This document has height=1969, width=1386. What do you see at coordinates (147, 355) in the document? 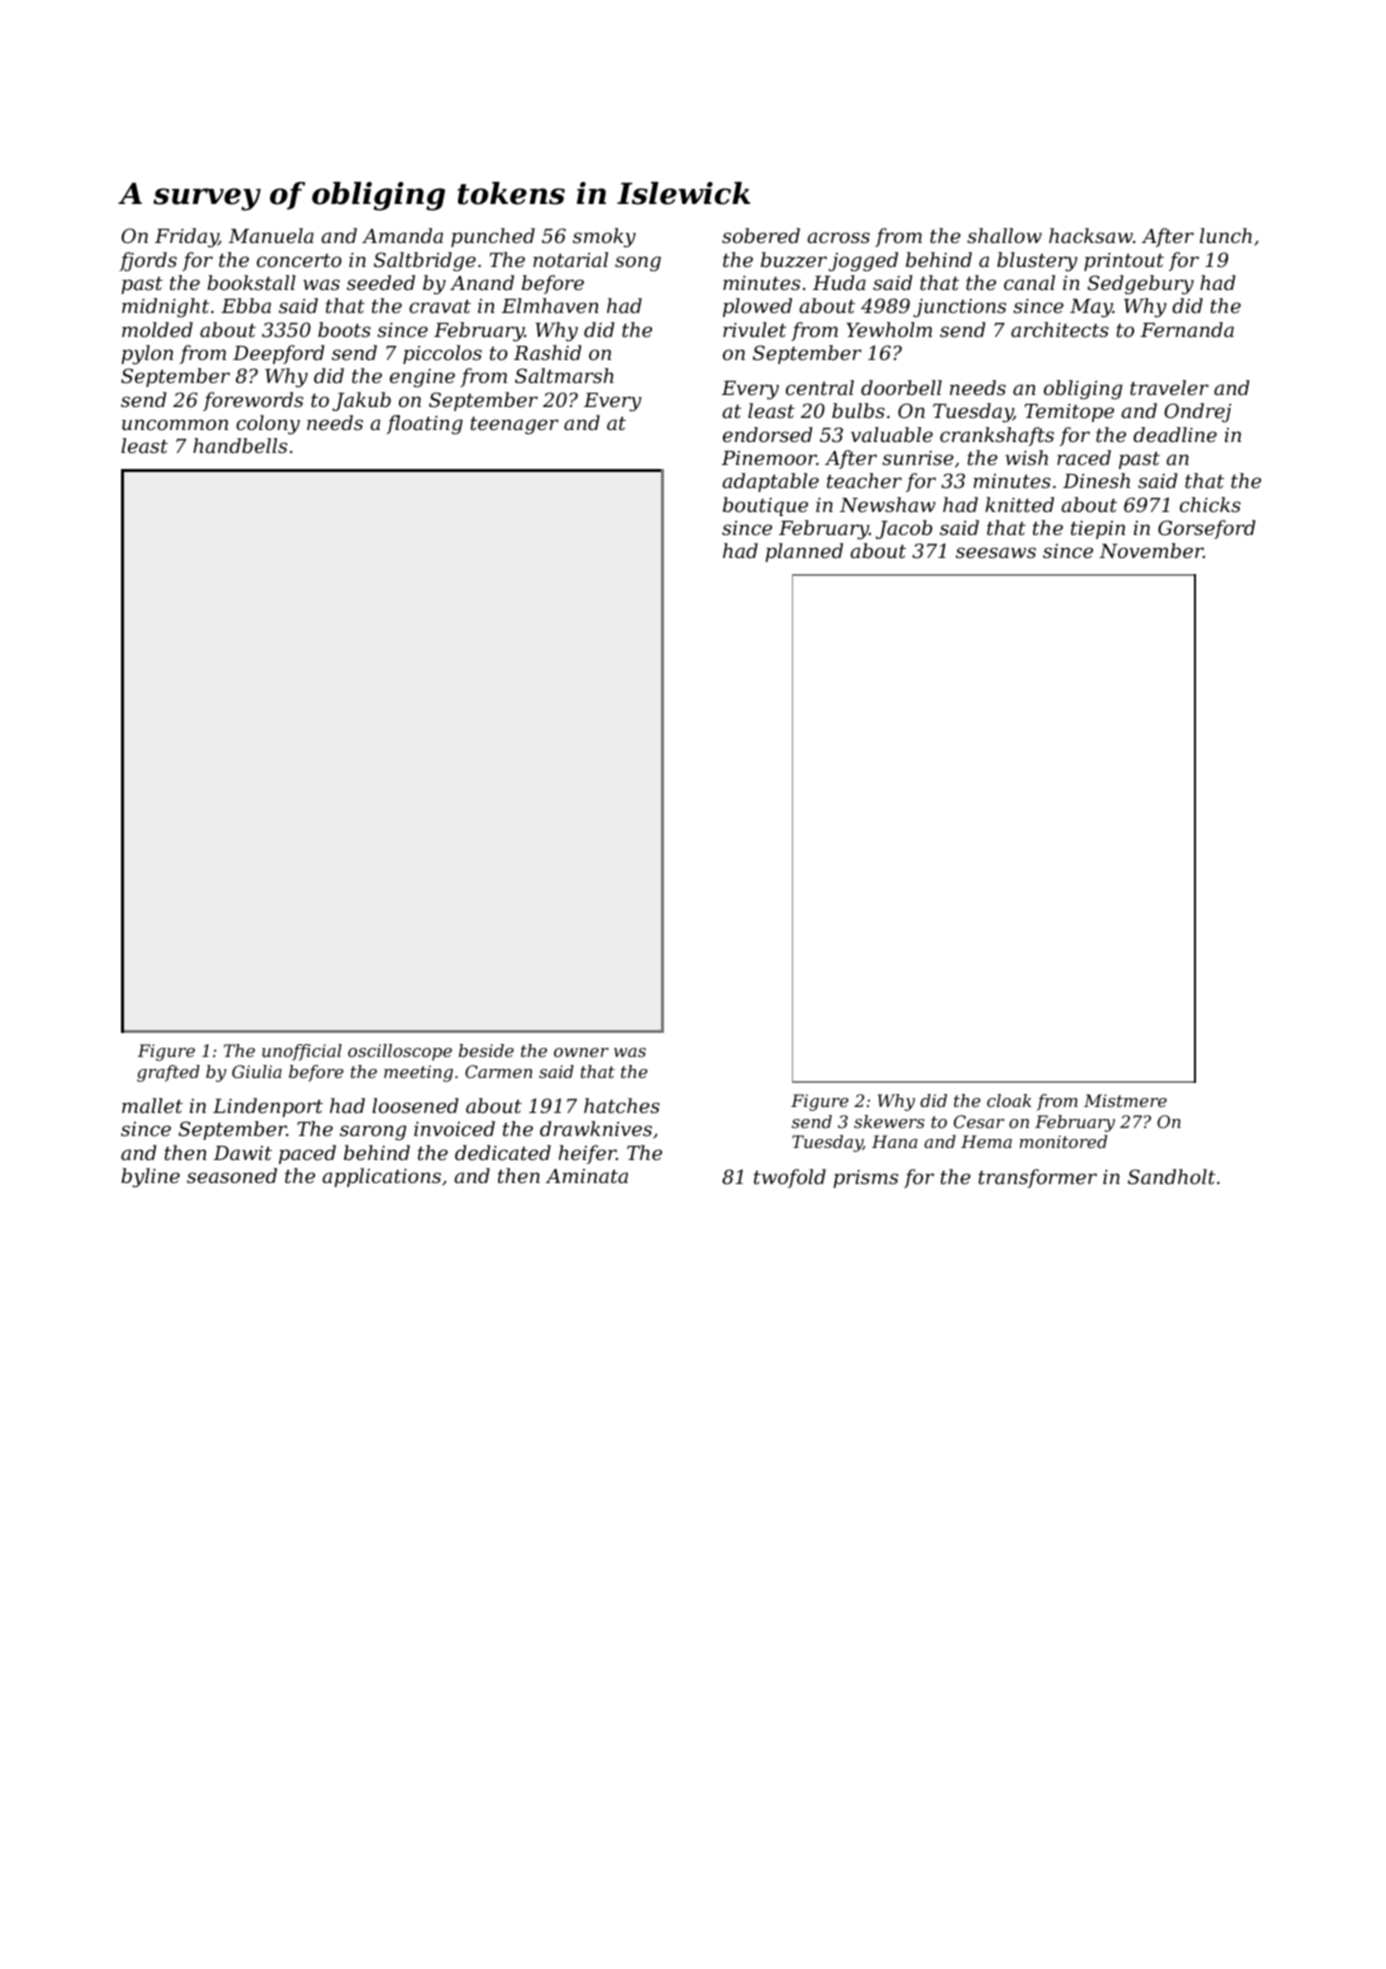
I see `pylon` at bounding box center [147, 355].
